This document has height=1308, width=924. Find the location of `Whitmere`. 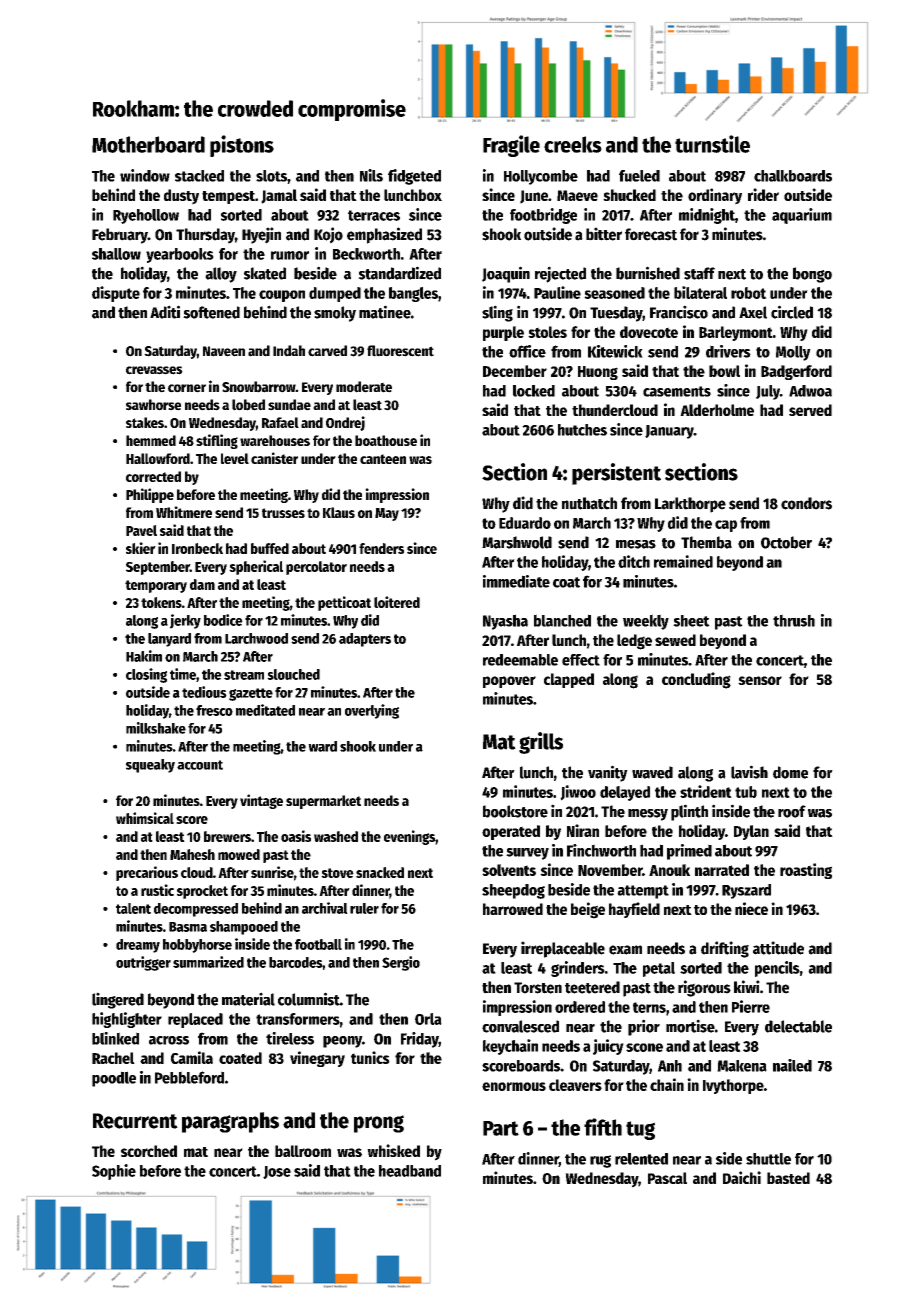

Whitmere is located at coordinates (184, 512).
